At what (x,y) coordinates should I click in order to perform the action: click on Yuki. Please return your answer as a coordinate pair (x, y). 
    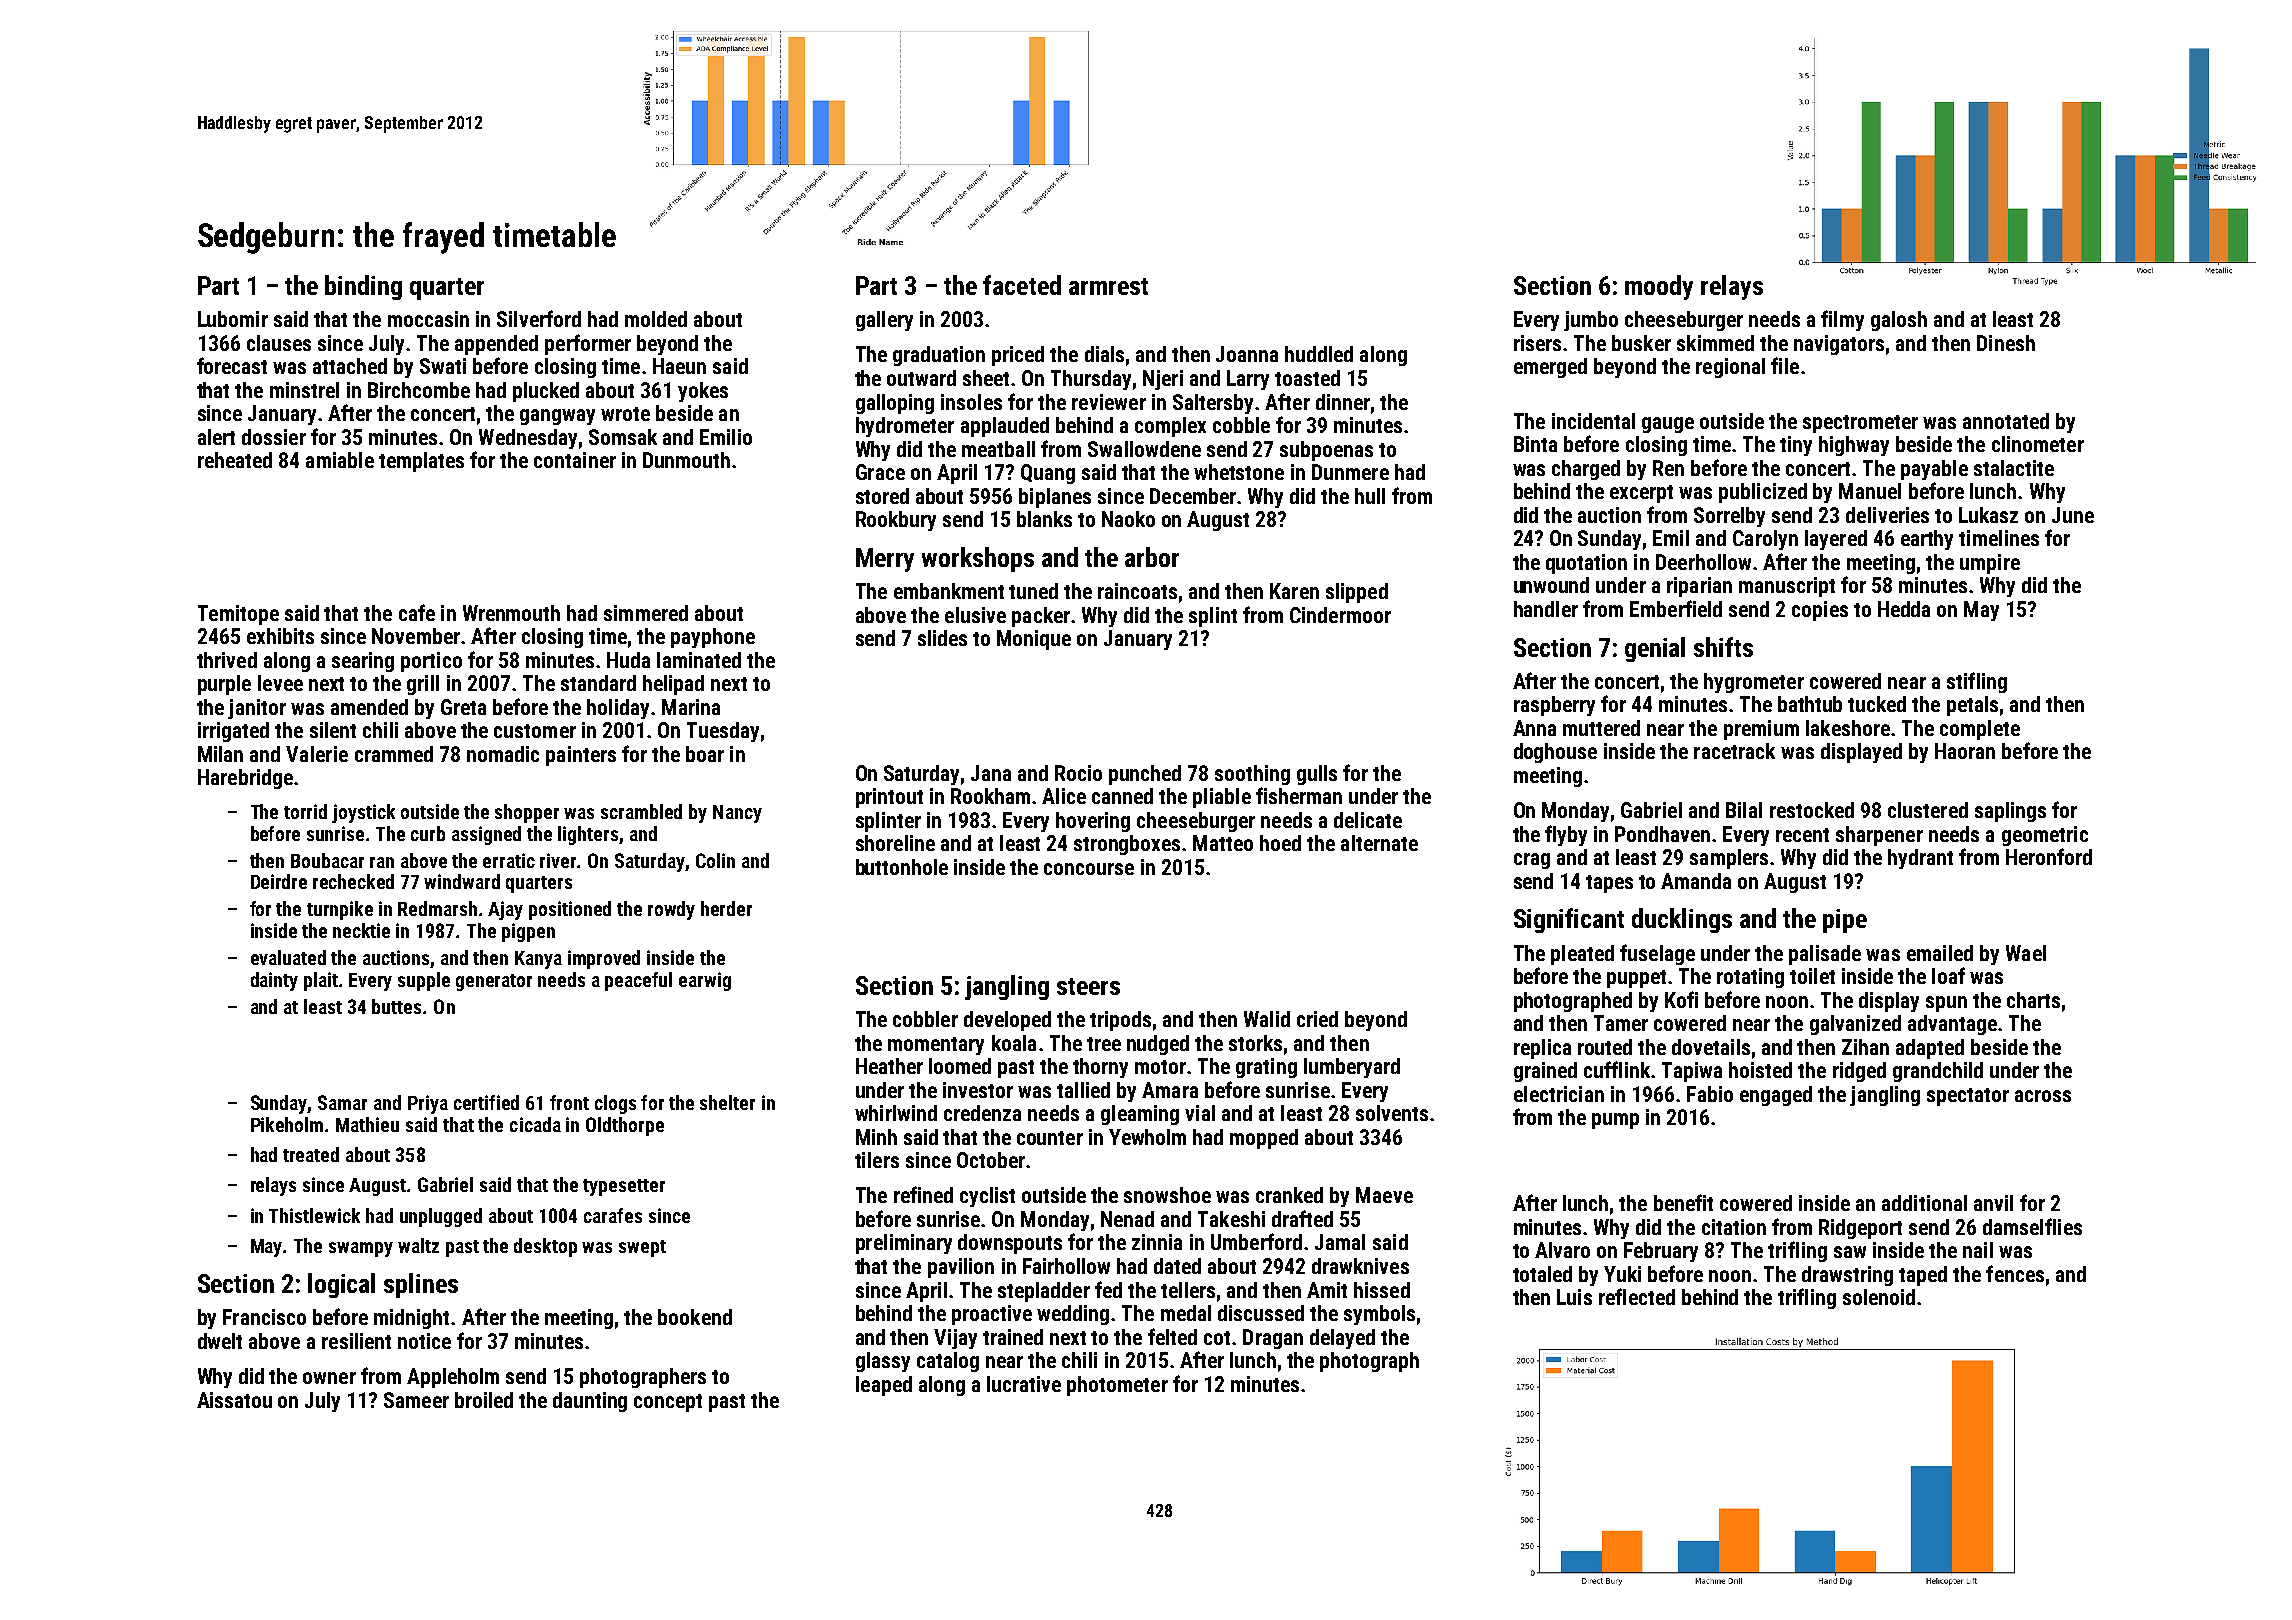
    Looking at the image, I should click on (1622, 1274).
